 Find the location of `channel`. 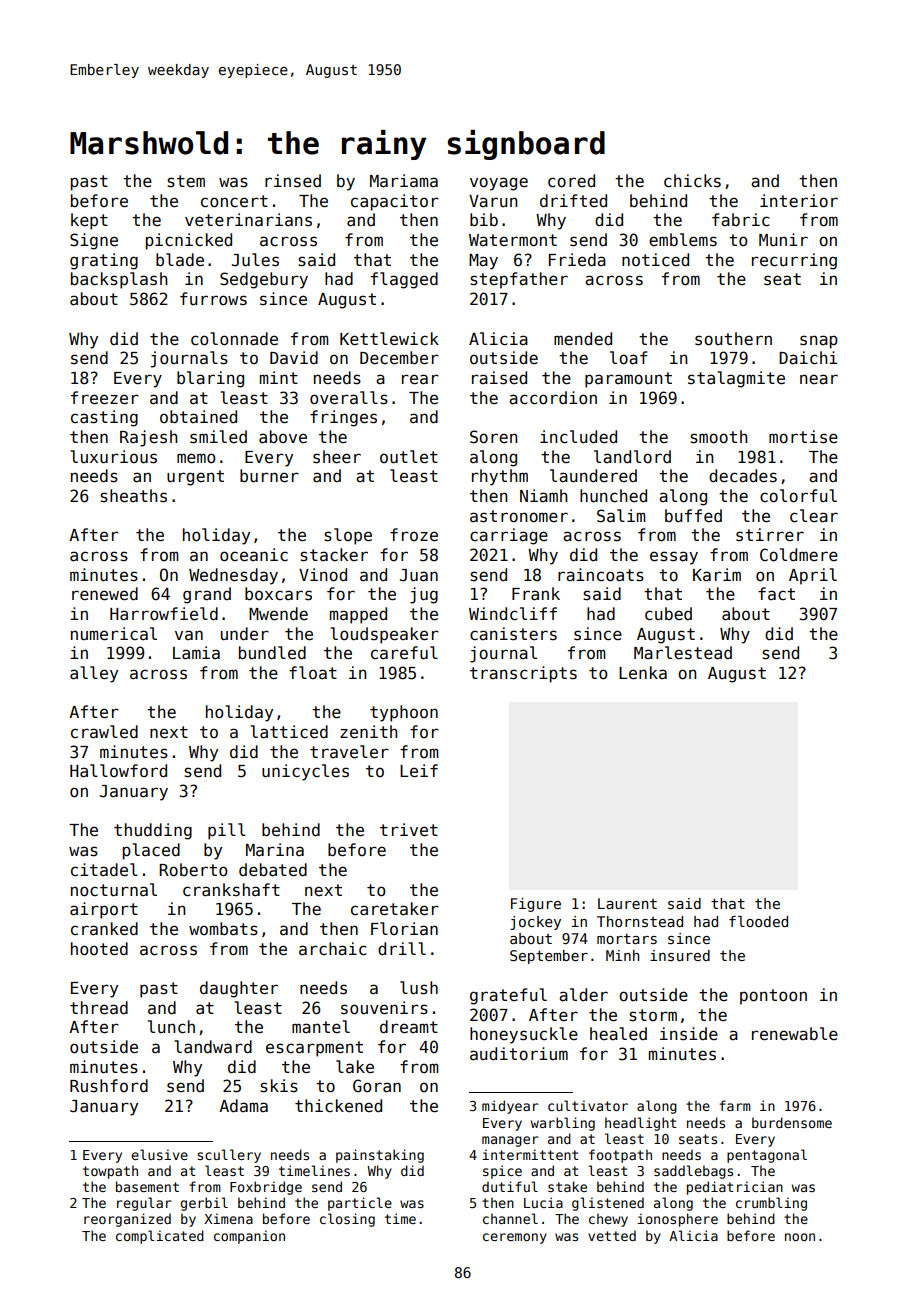

channel is located at coordinates (510, 1218).
